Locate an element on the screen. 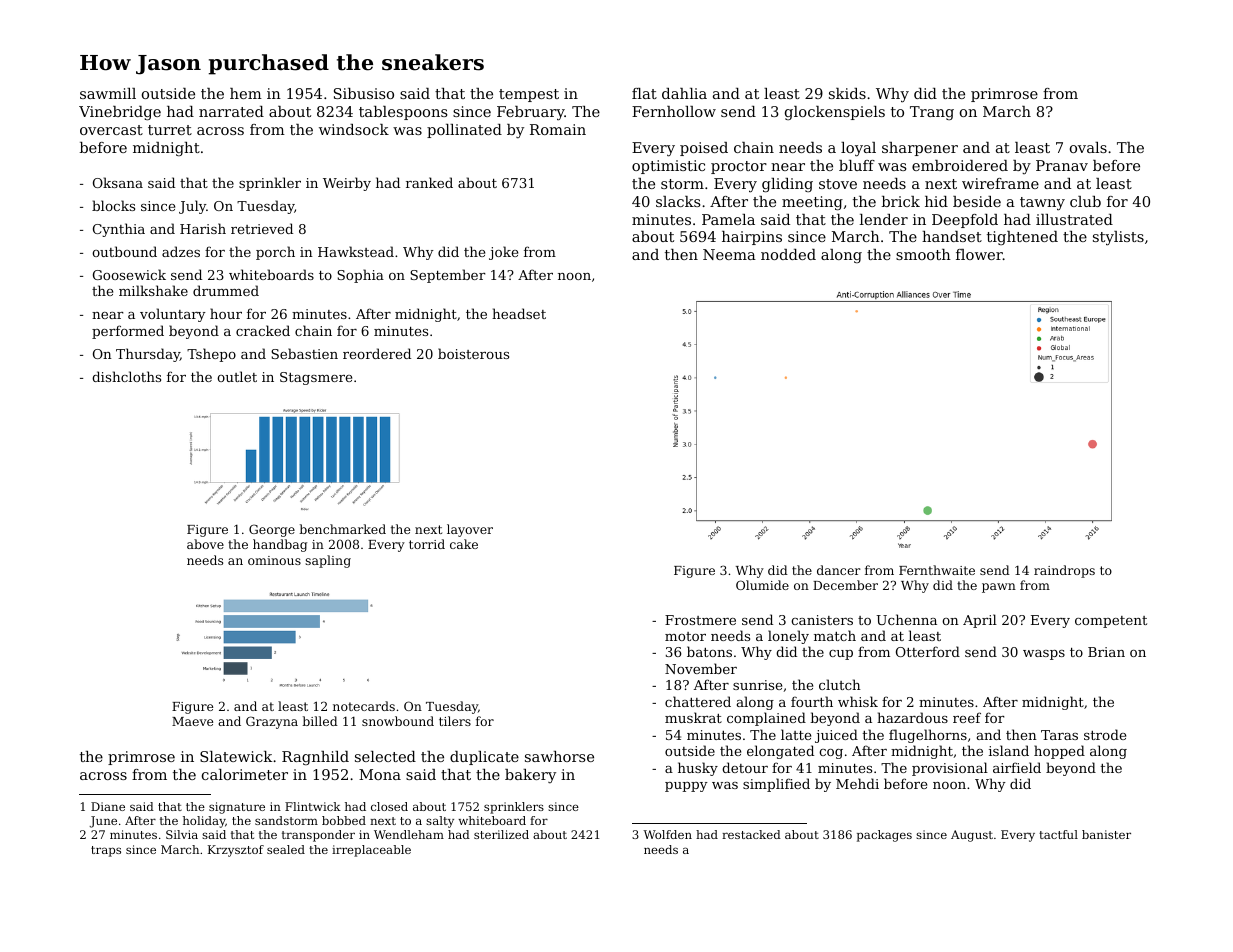 Image resolution: width=1233 pixels, height=952 pixels. Sibusiso is located at coordinates (364, 93).
